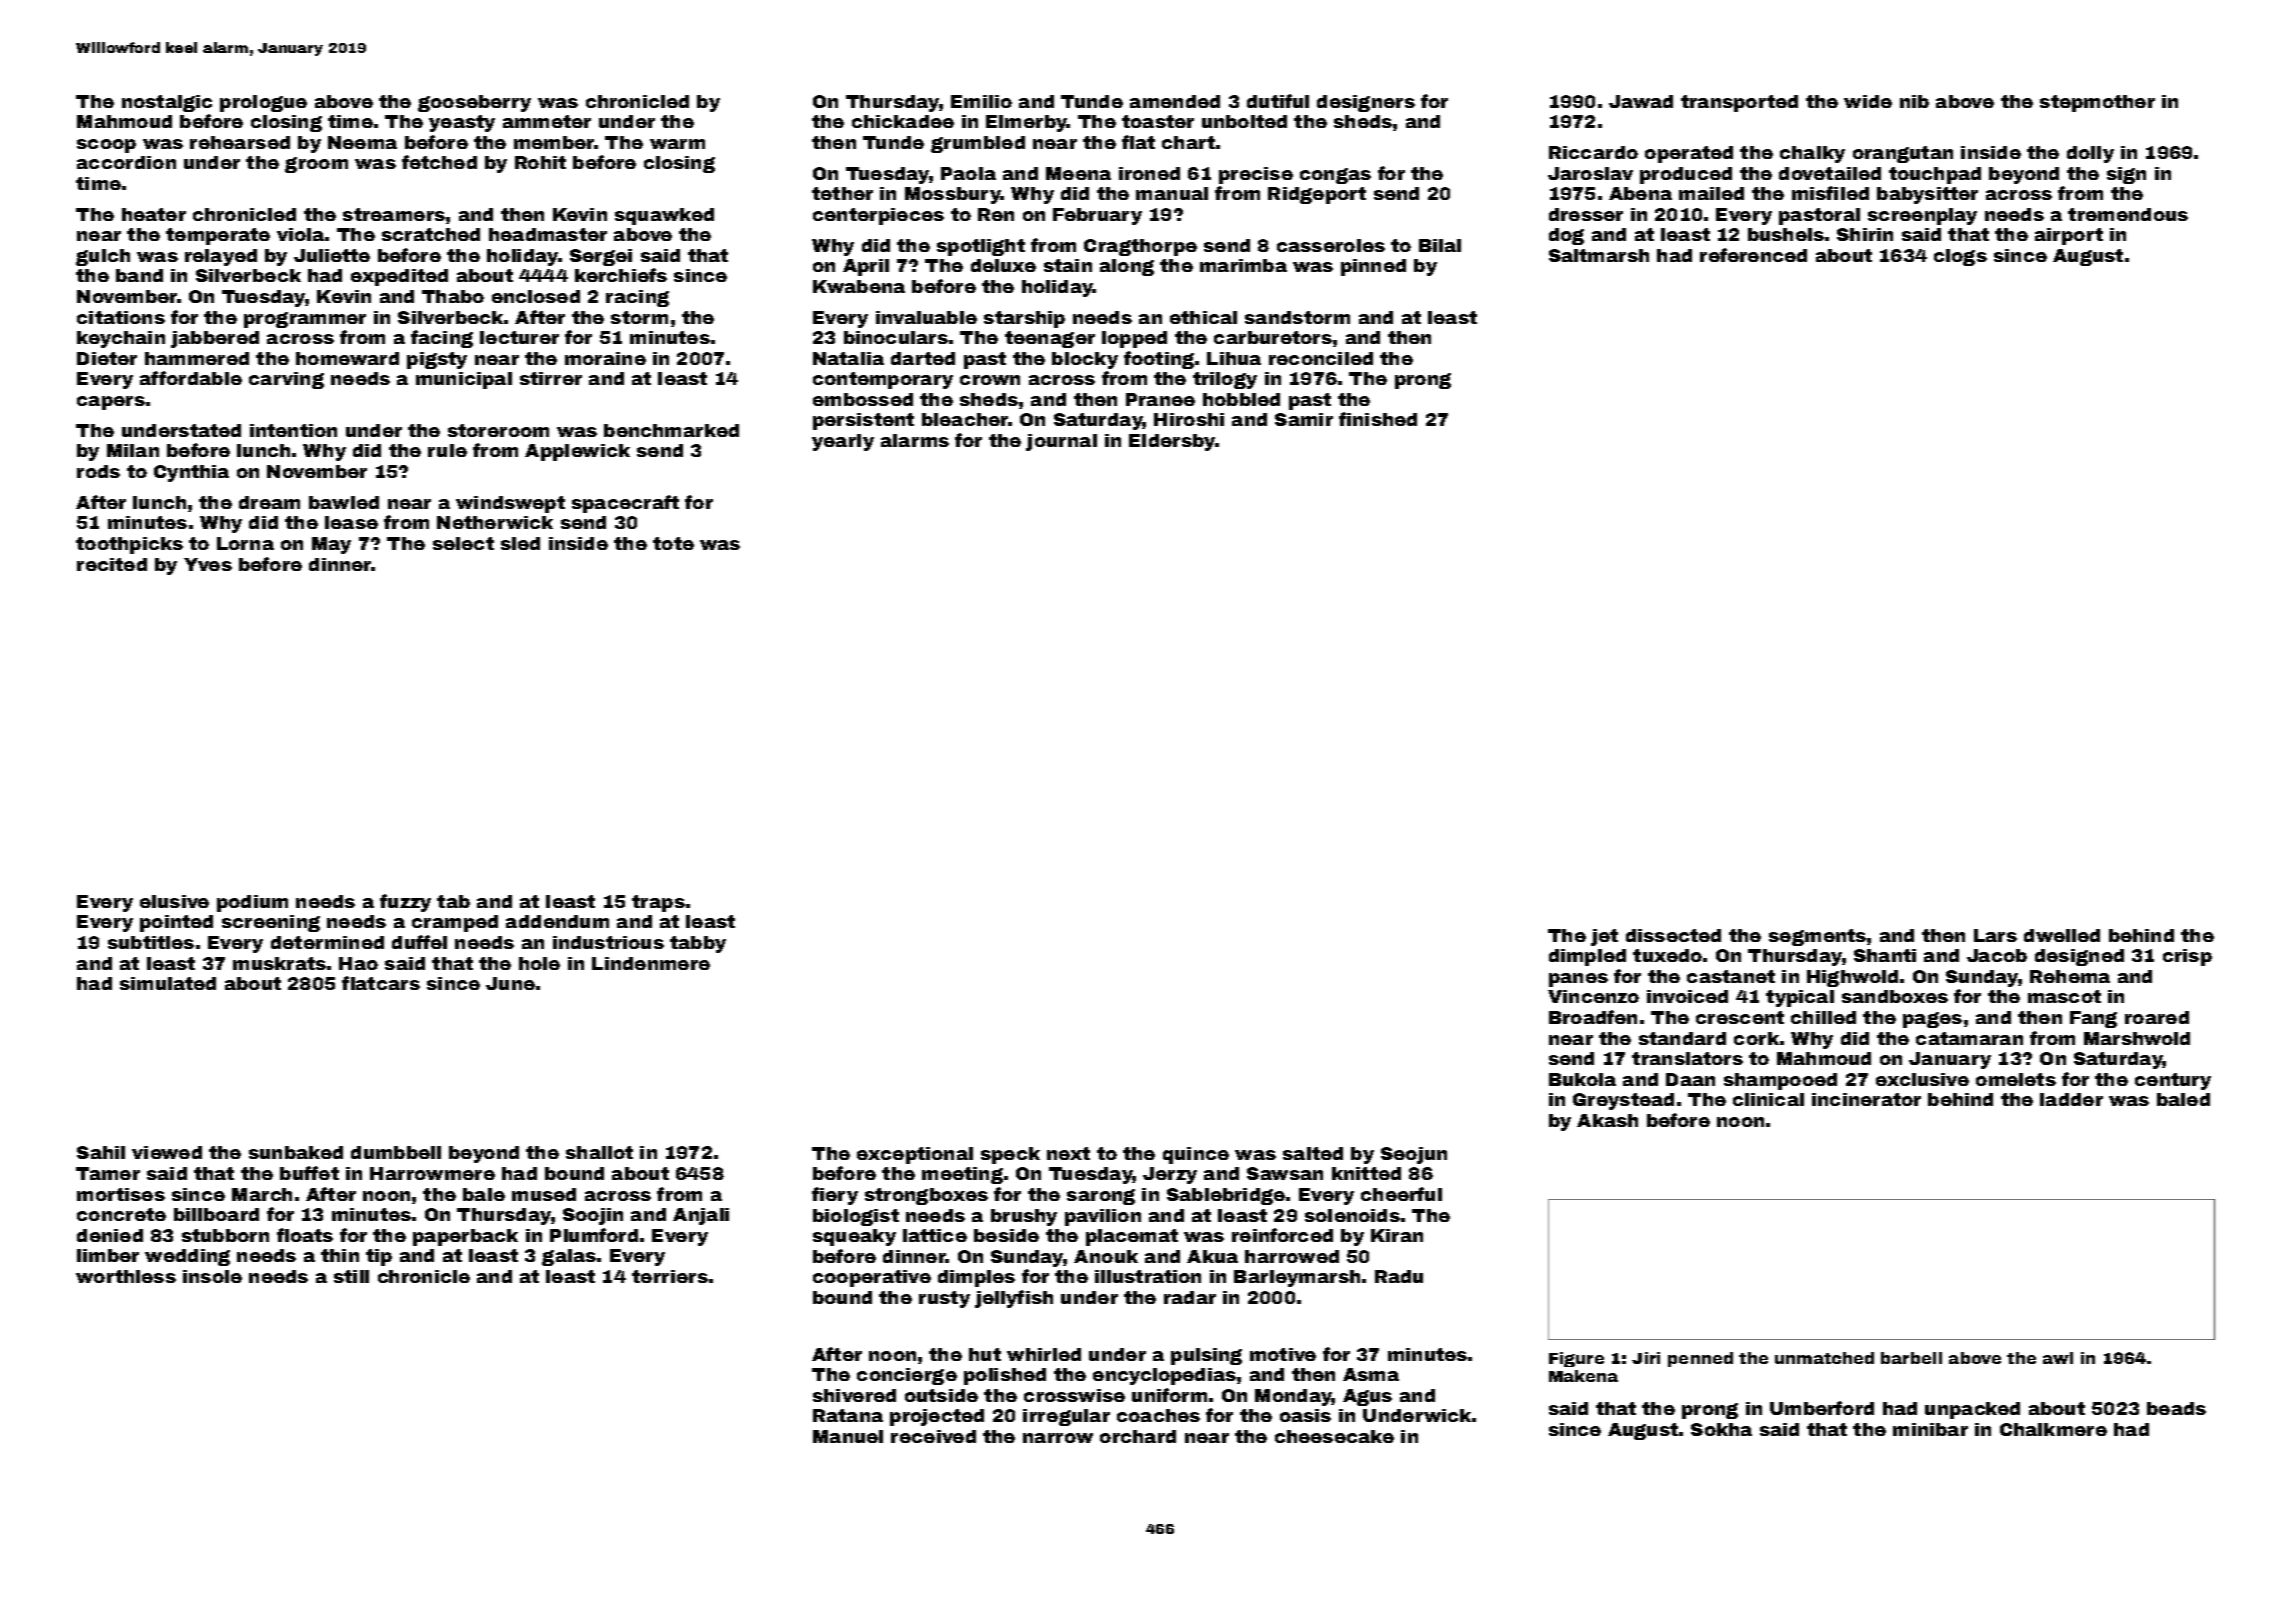 The height and width of the screenshot is (1620, 2292). I want to click on denied, so click(110, 1235).
